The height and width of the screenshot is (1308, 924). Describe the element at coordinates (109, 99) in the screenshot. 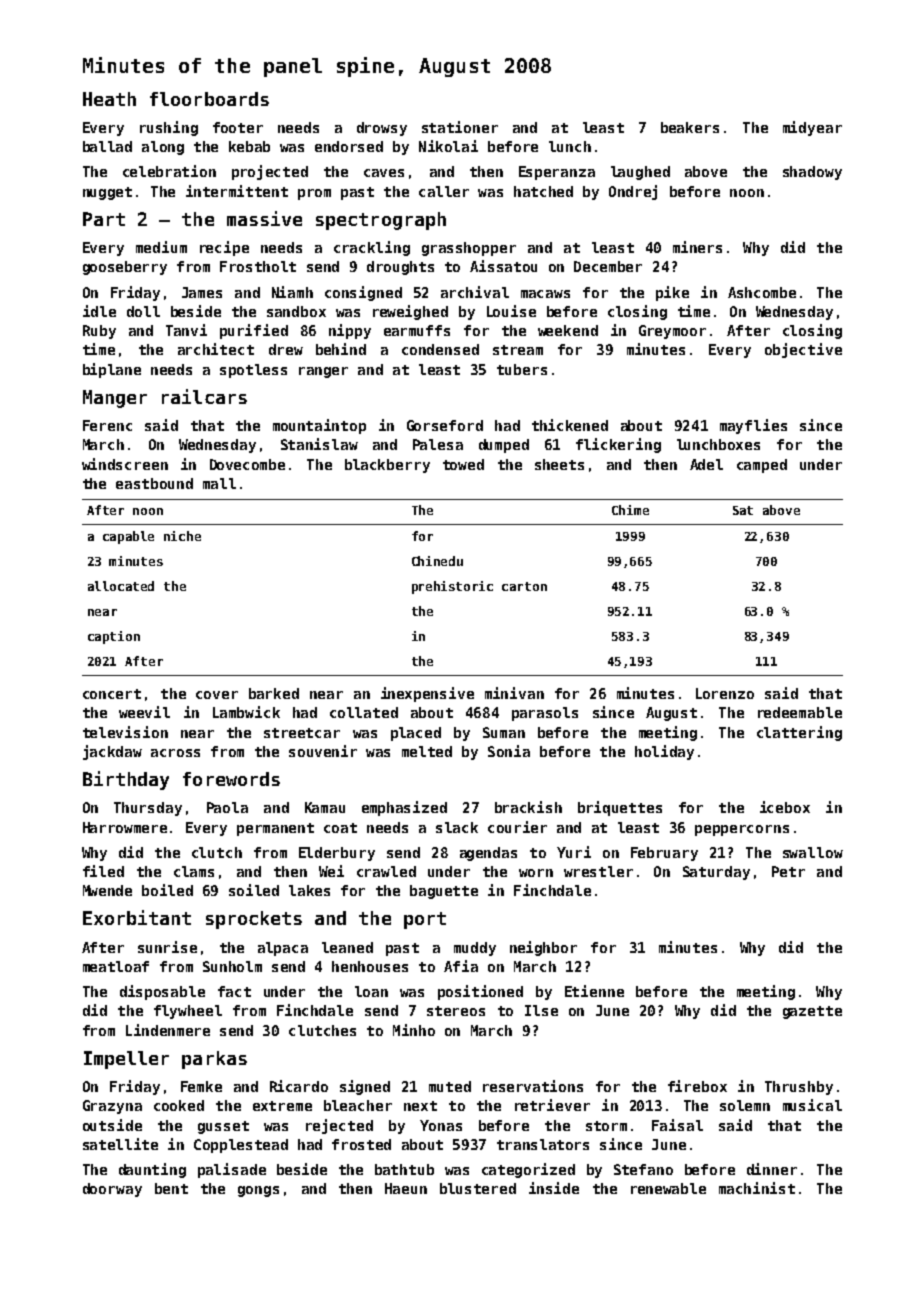

I see `Heath` at that location.
